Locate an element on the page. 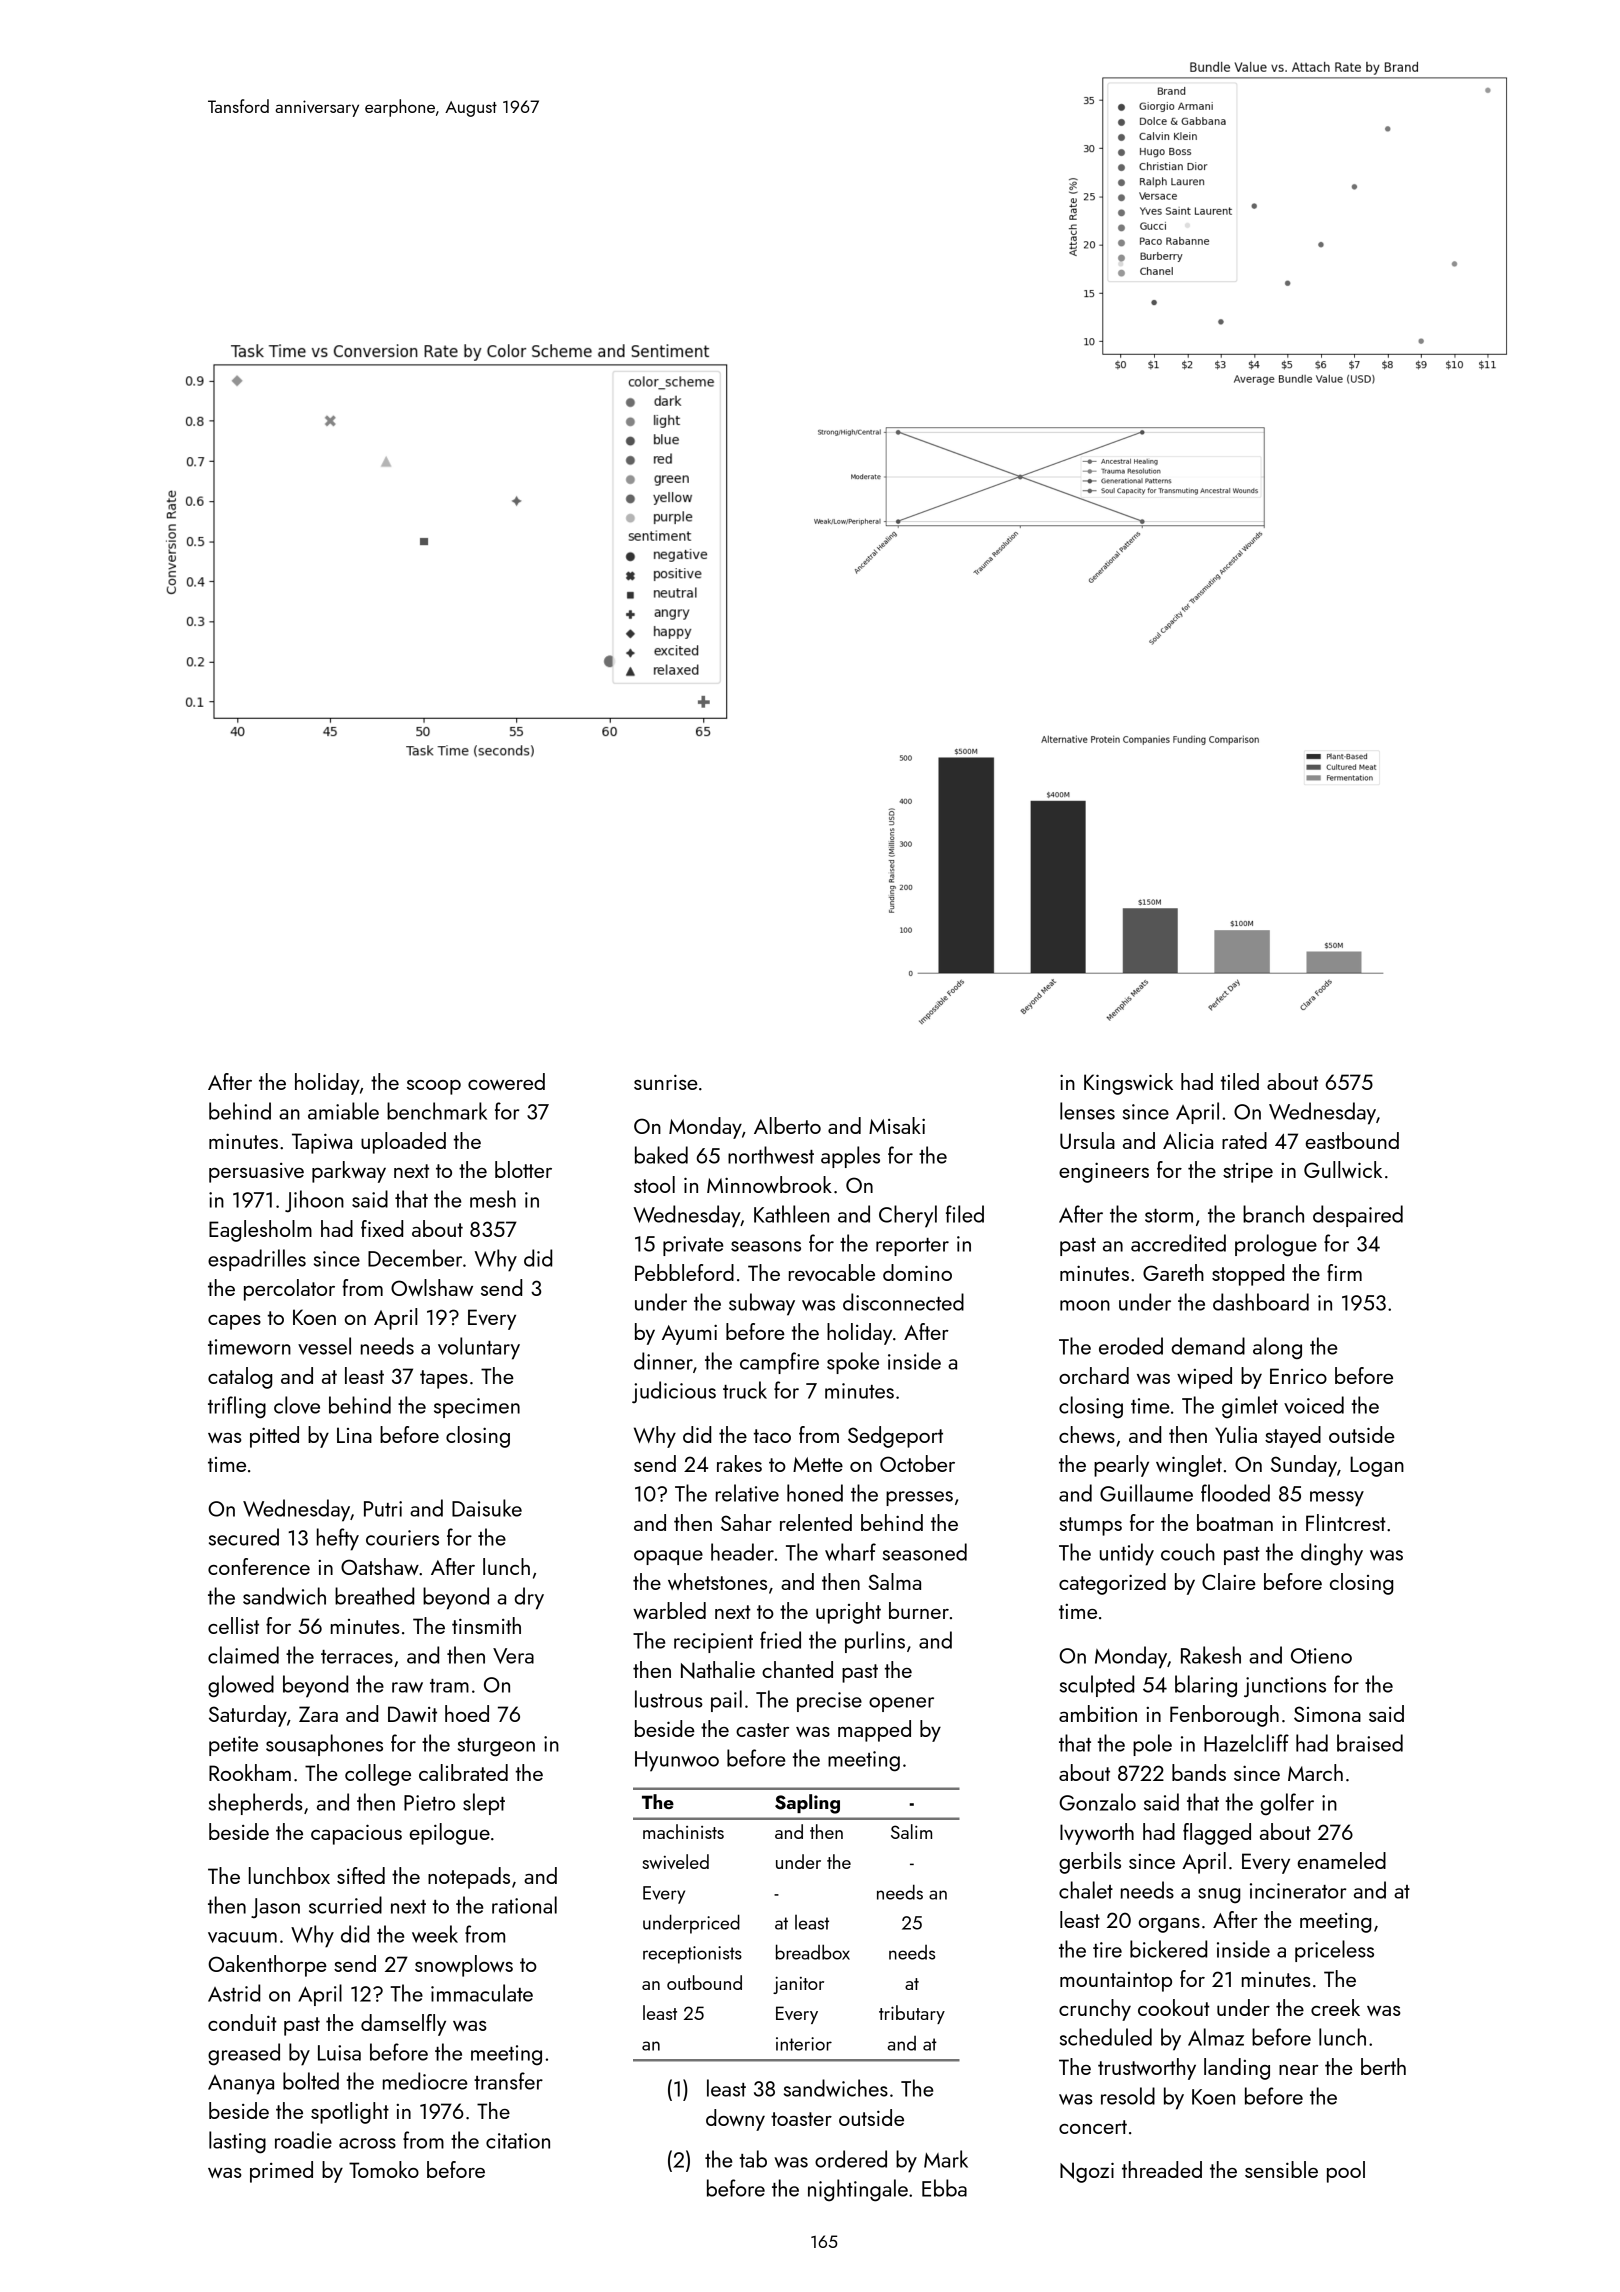 This image has height=2292, width=1620. prologue is located at coordinates (1276, 1245).
